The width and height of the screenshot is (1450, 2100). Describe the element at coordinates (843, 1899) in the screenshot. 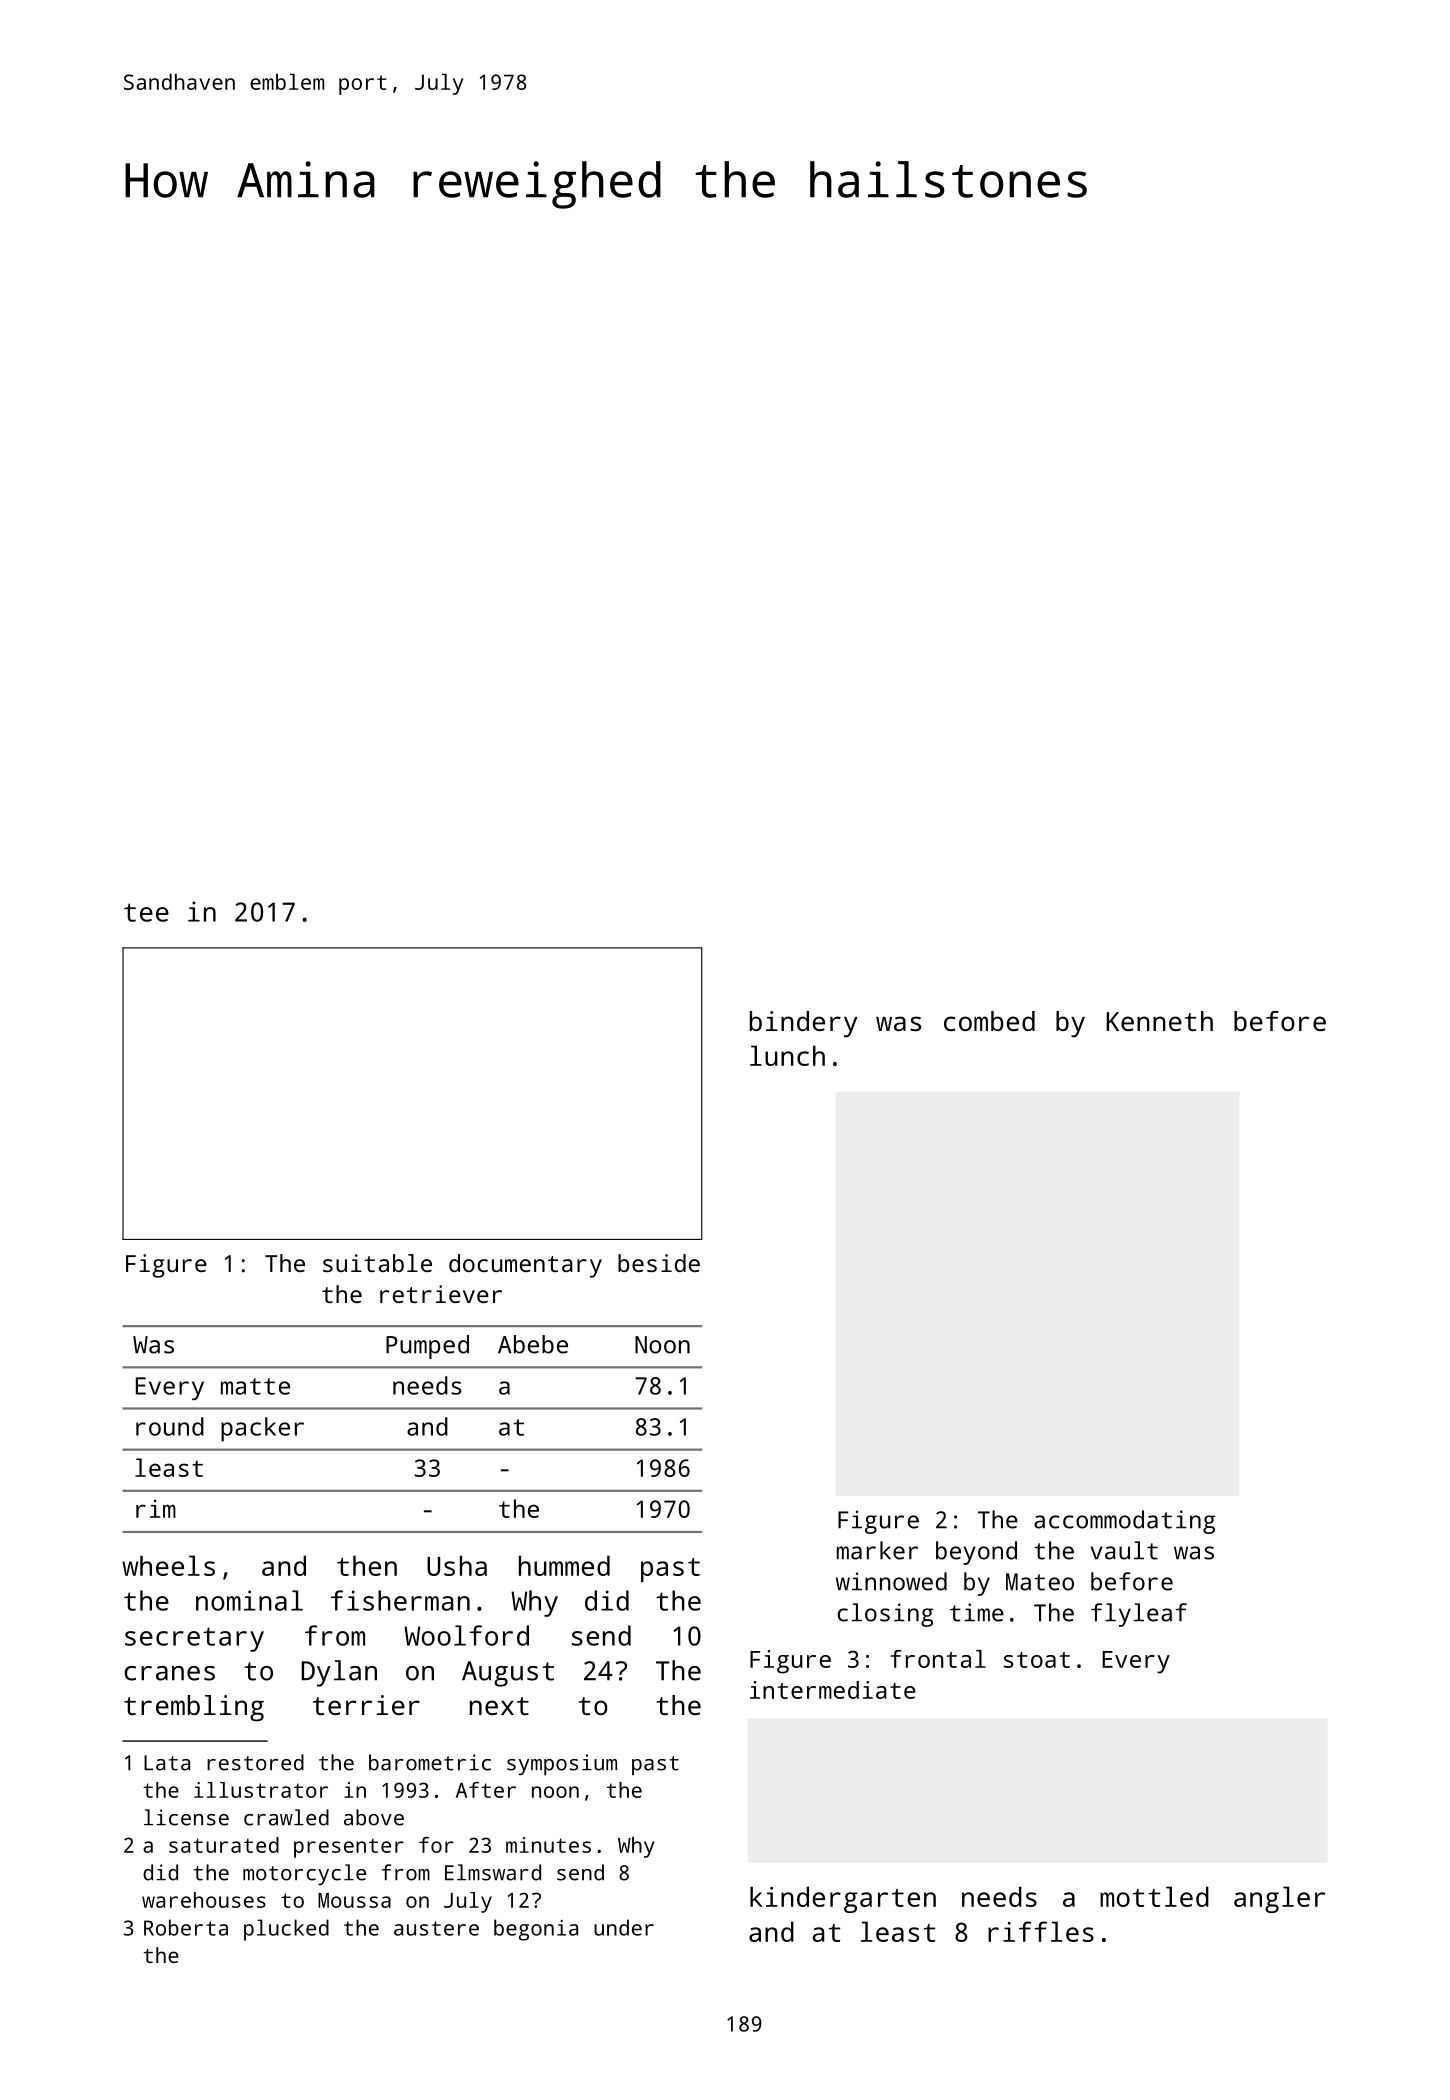

I see `kindergarten` at that location.
